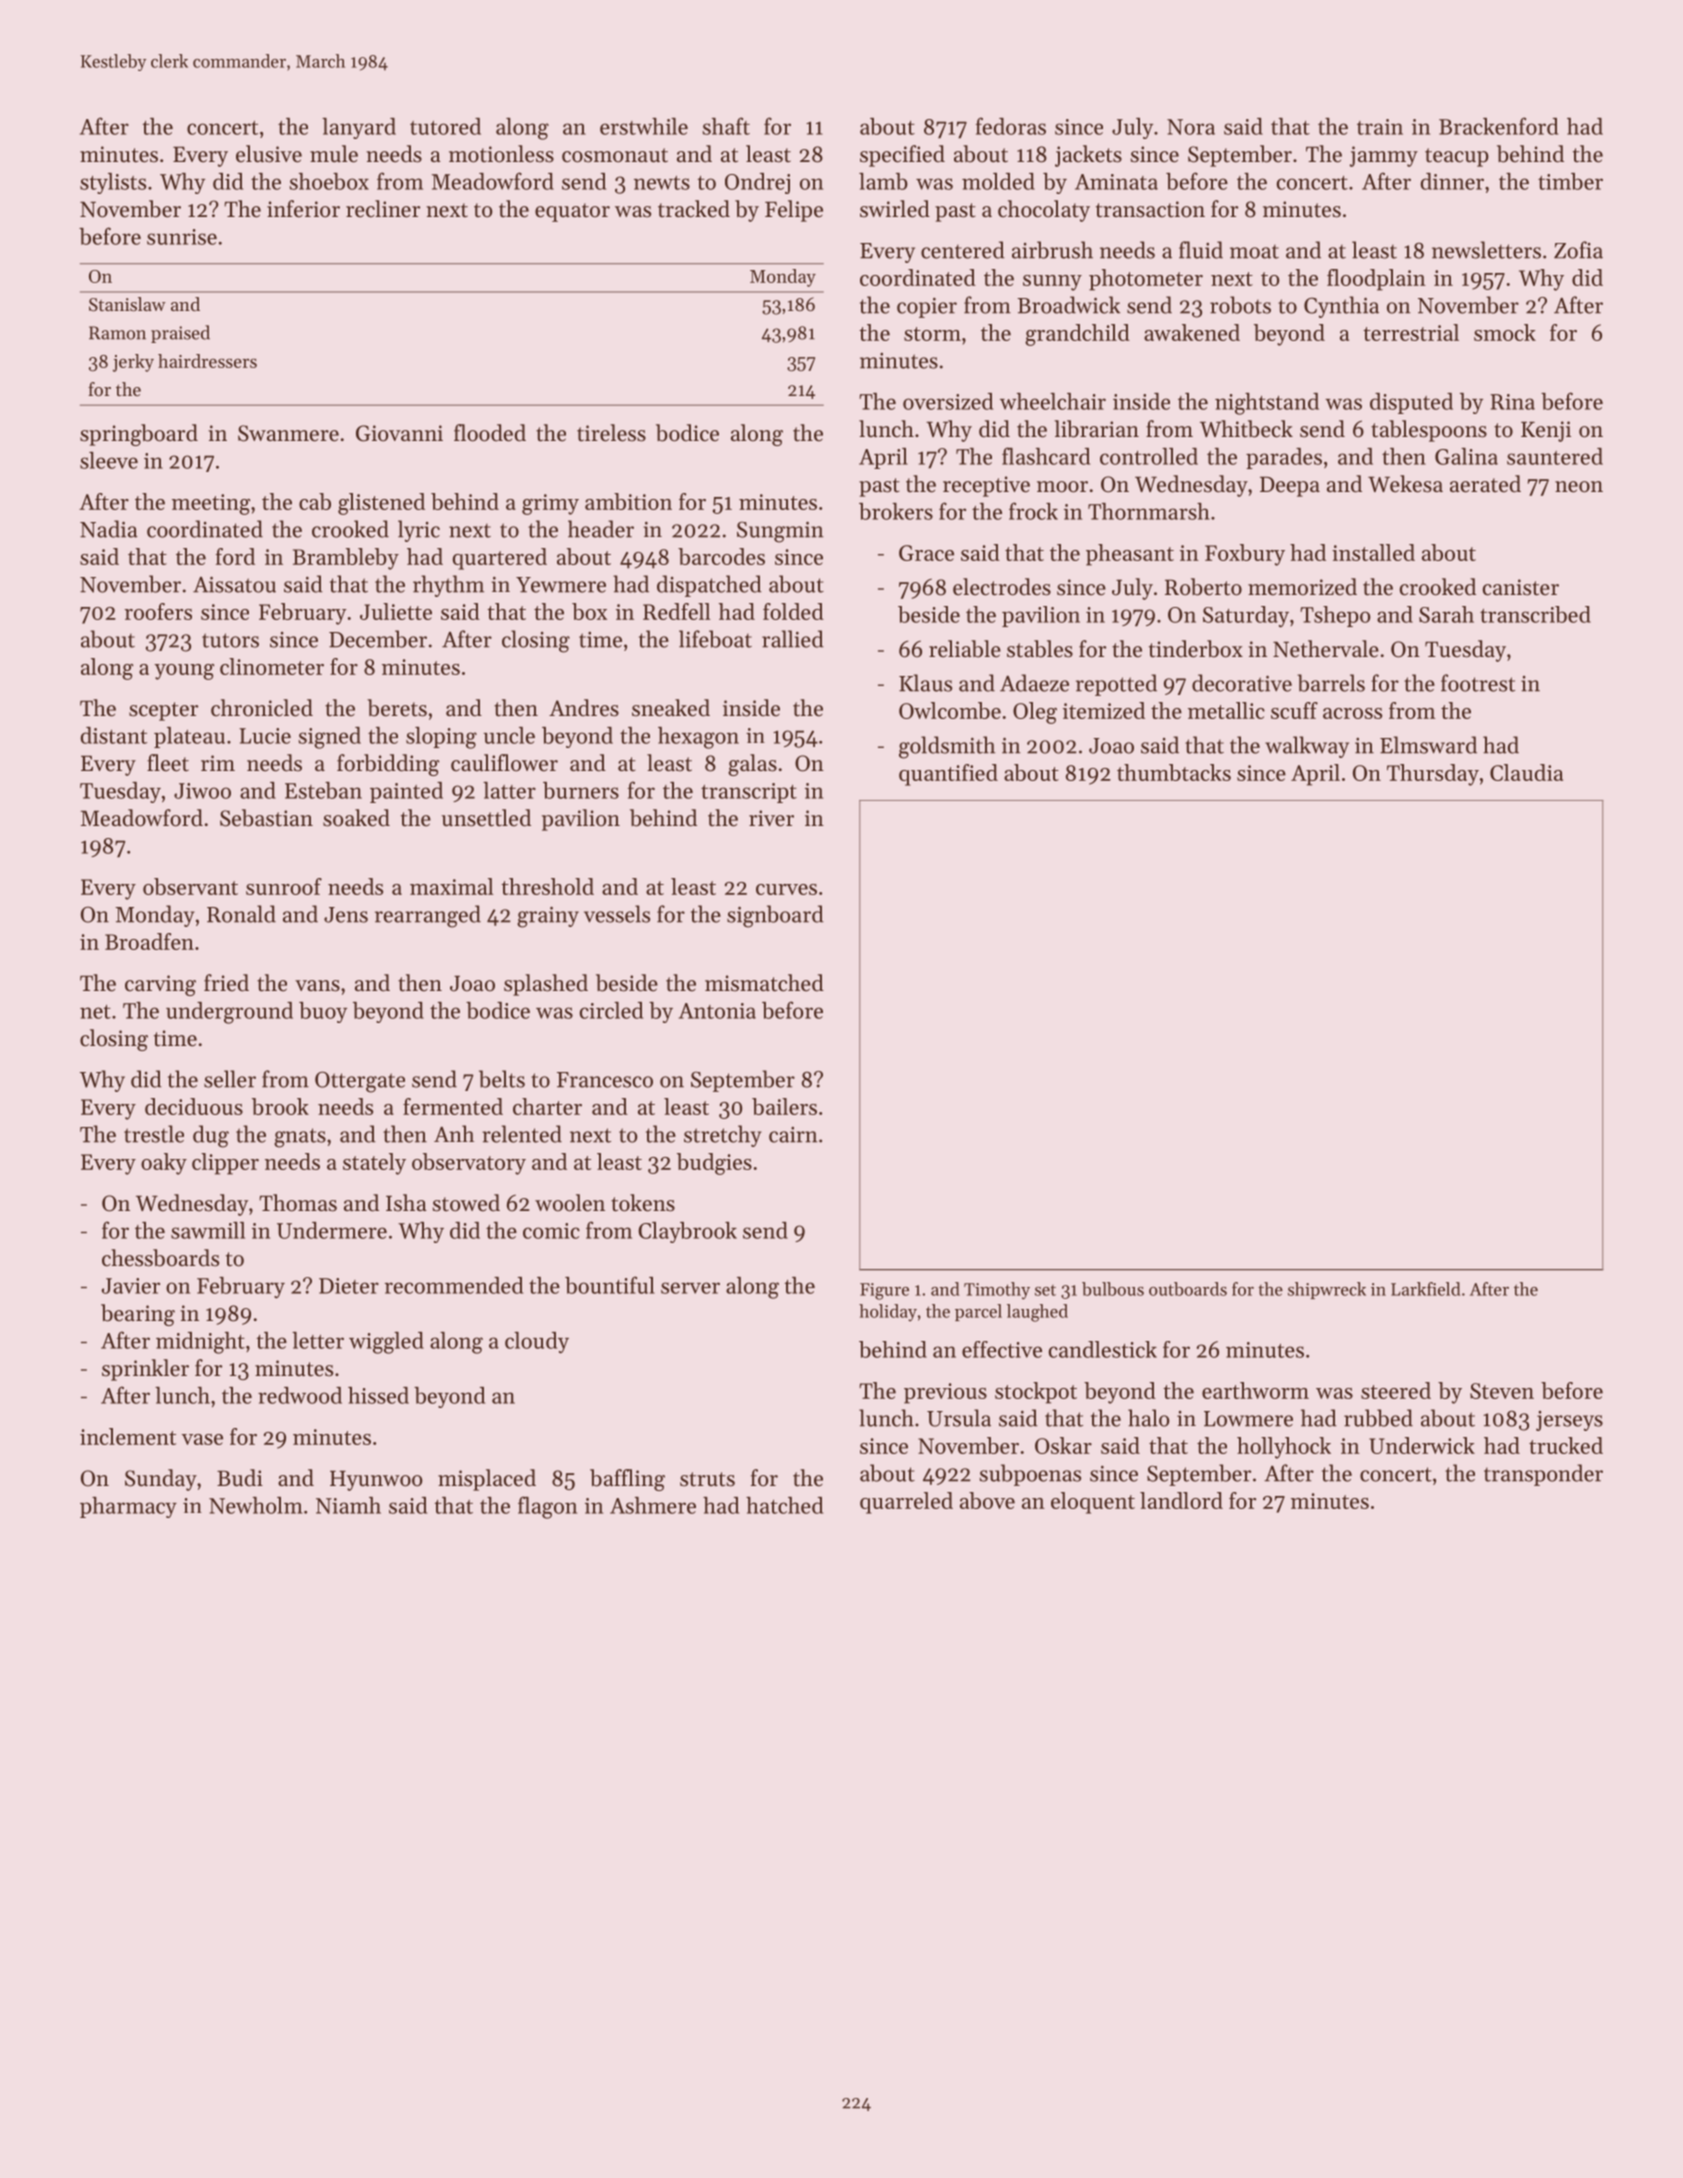  What do you see at coordinates (160, 985) in the screenshot?
I see `carving` at bounding box center [160, 985].
